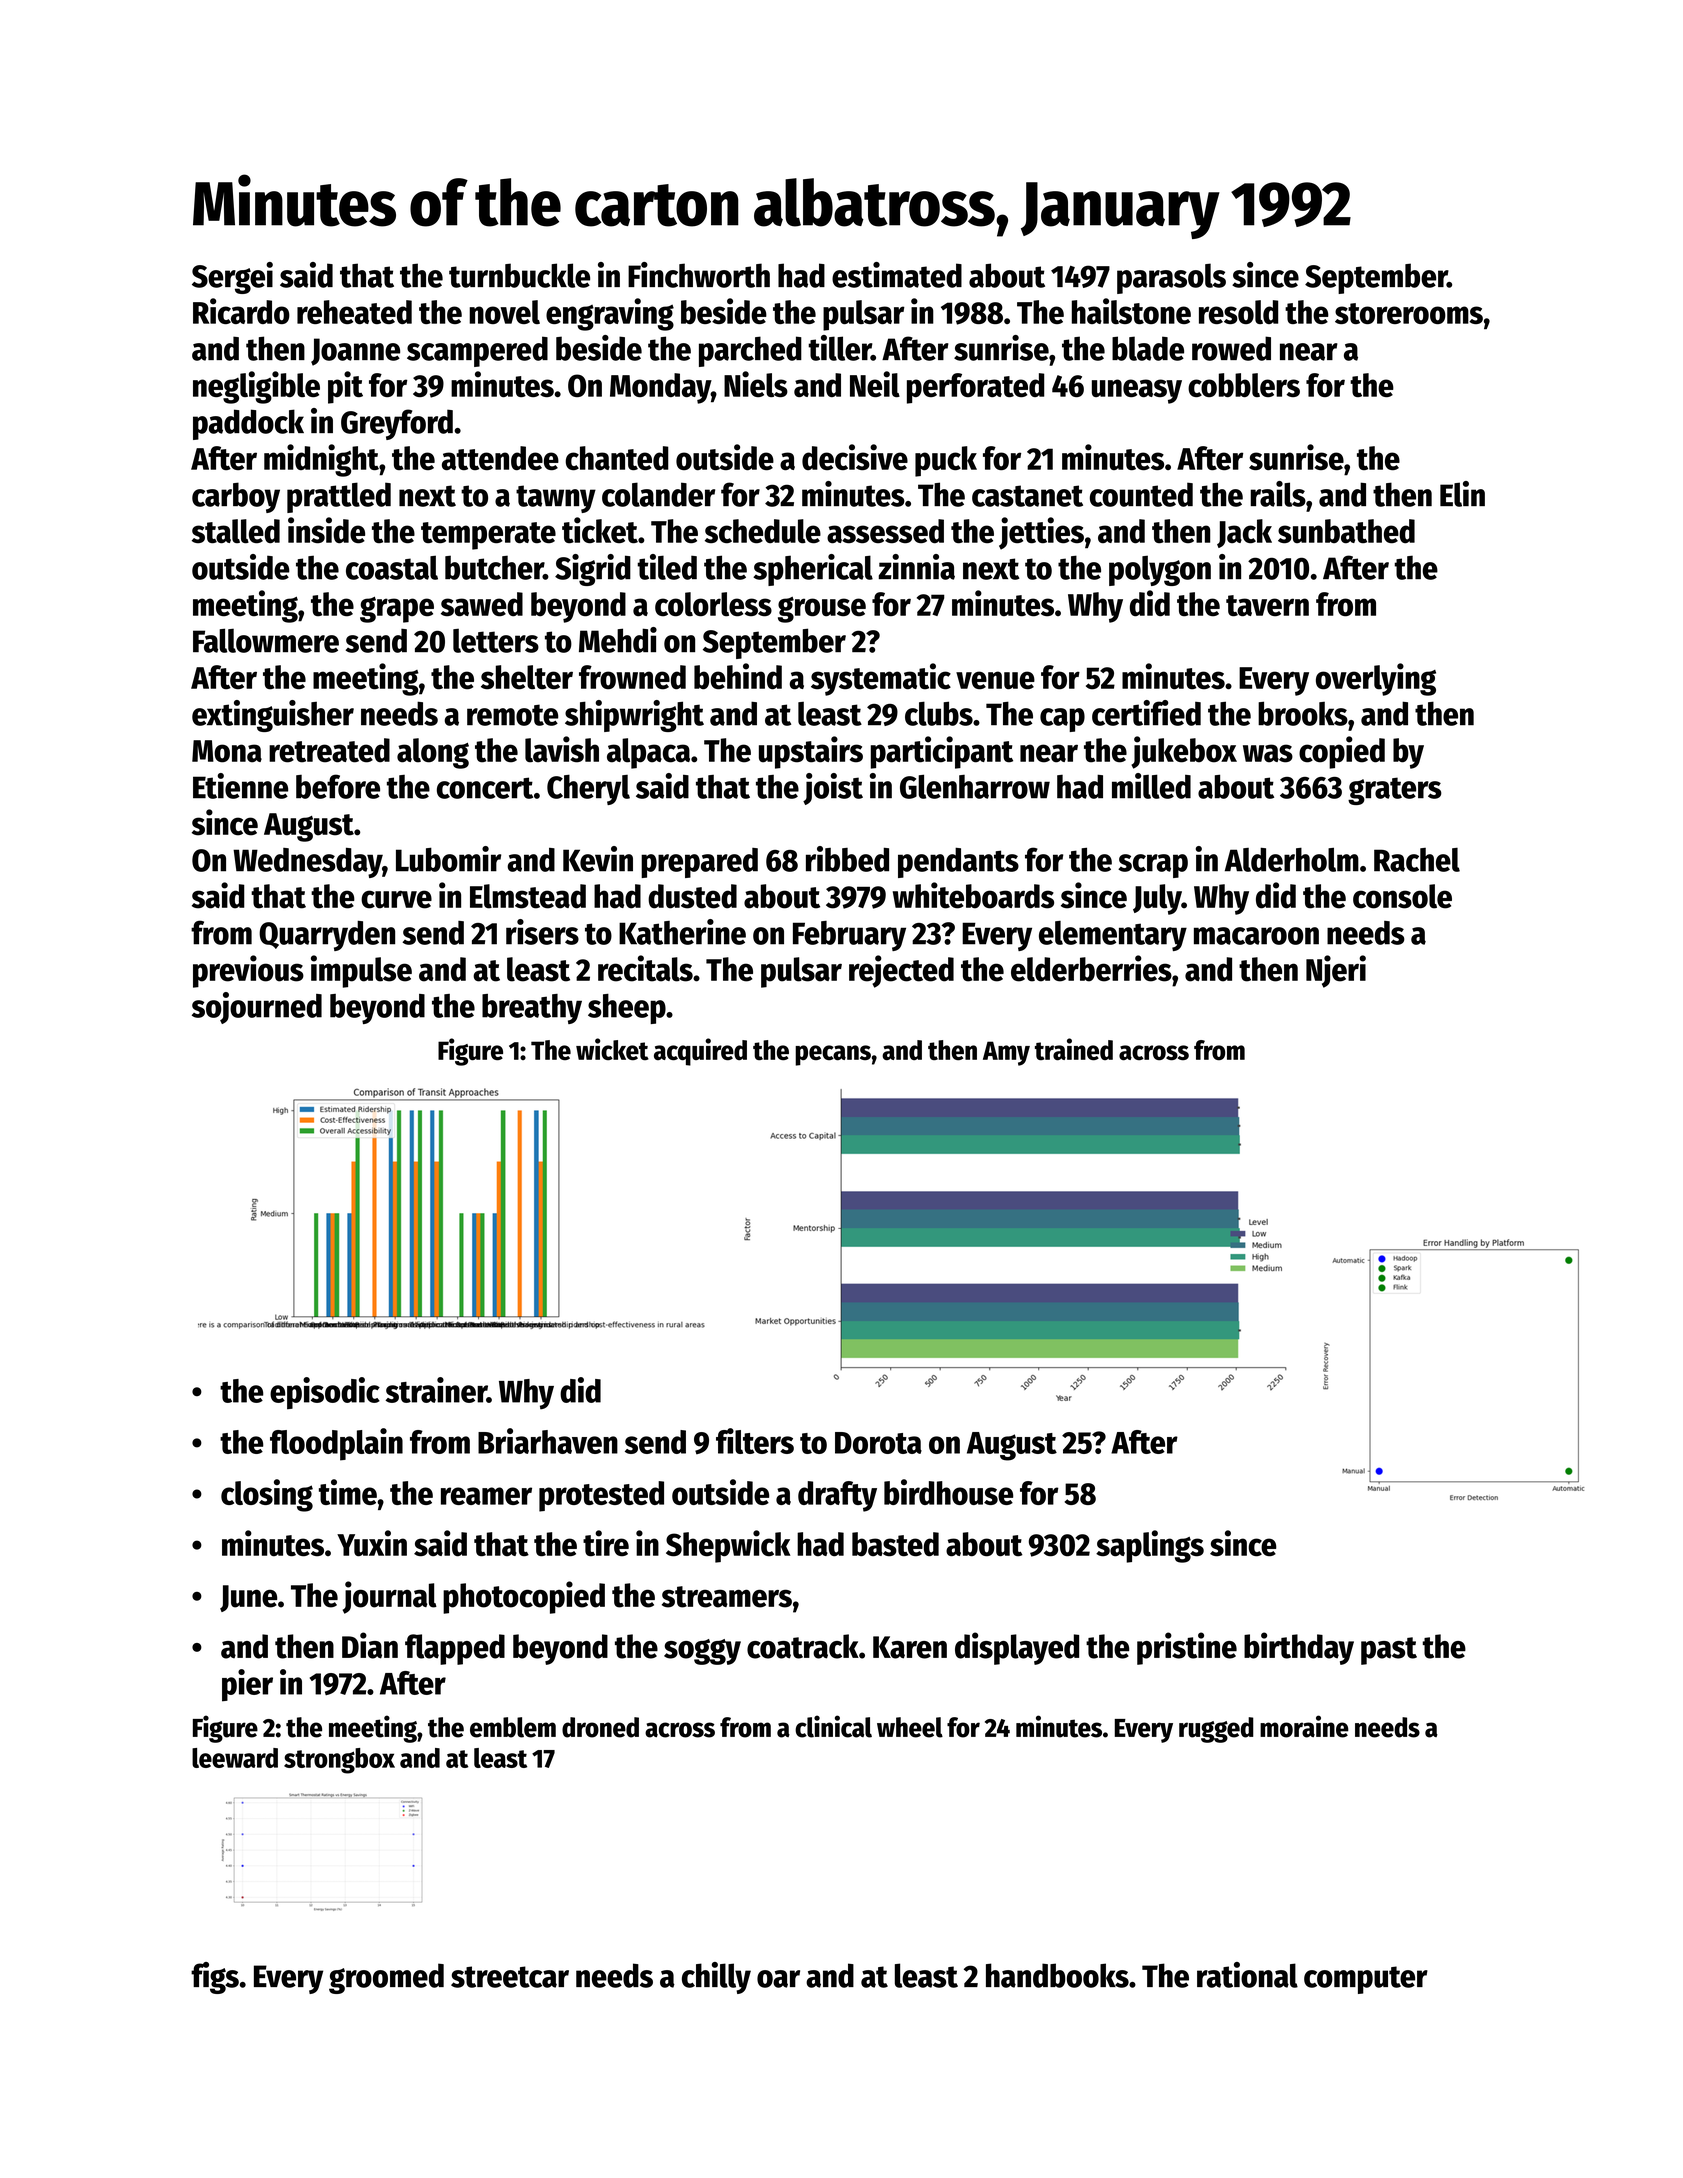 The width and height of the screenshot is (1683, 2178). Describe the element at coordinates (519, 275) in the screenshot. I see `turnbuckle` at that location.
